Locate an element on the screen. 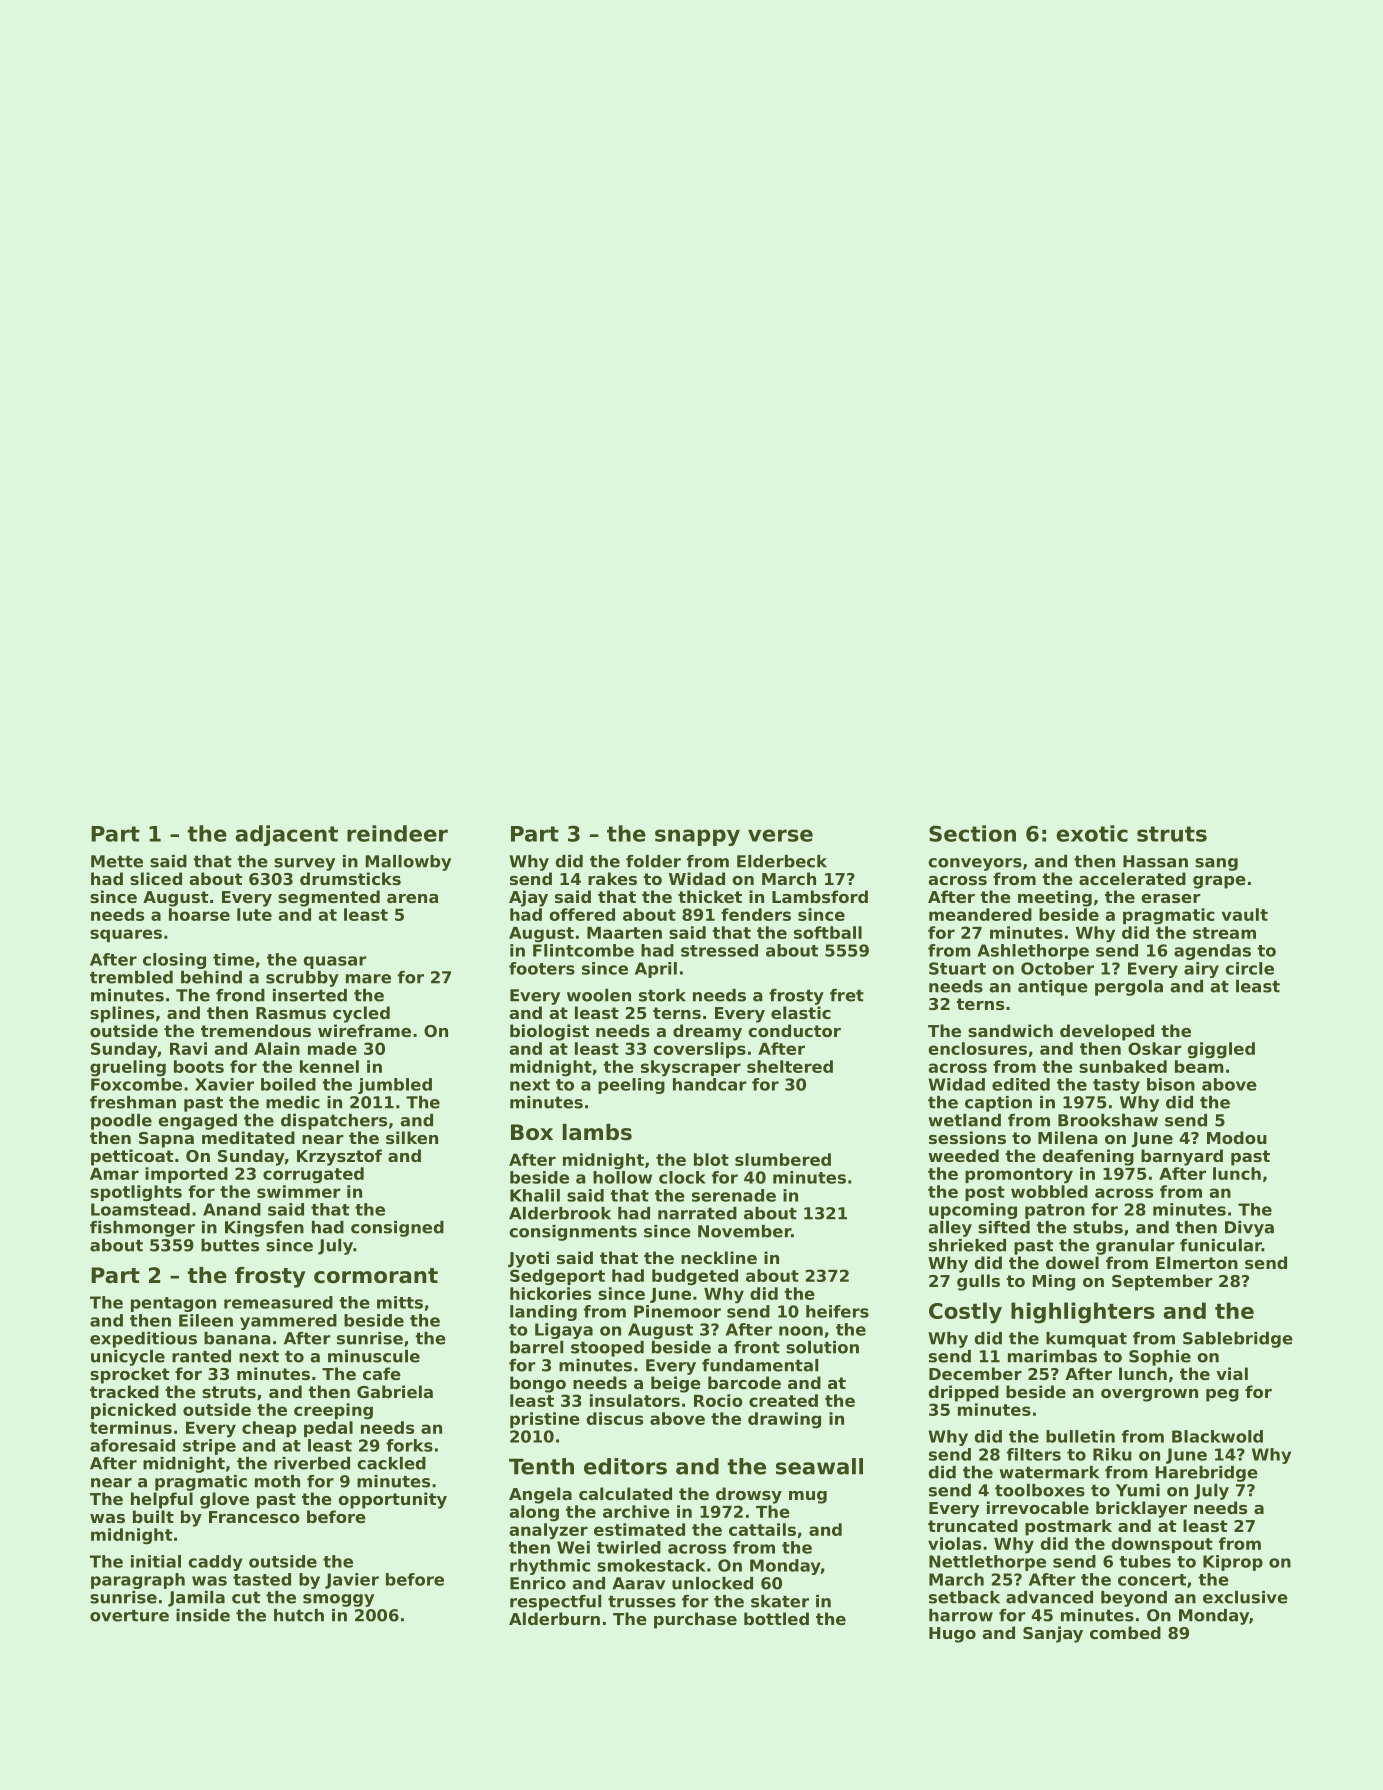 This screenshot has width=1383, height=1790. time is located at coordinates (233, 959).
